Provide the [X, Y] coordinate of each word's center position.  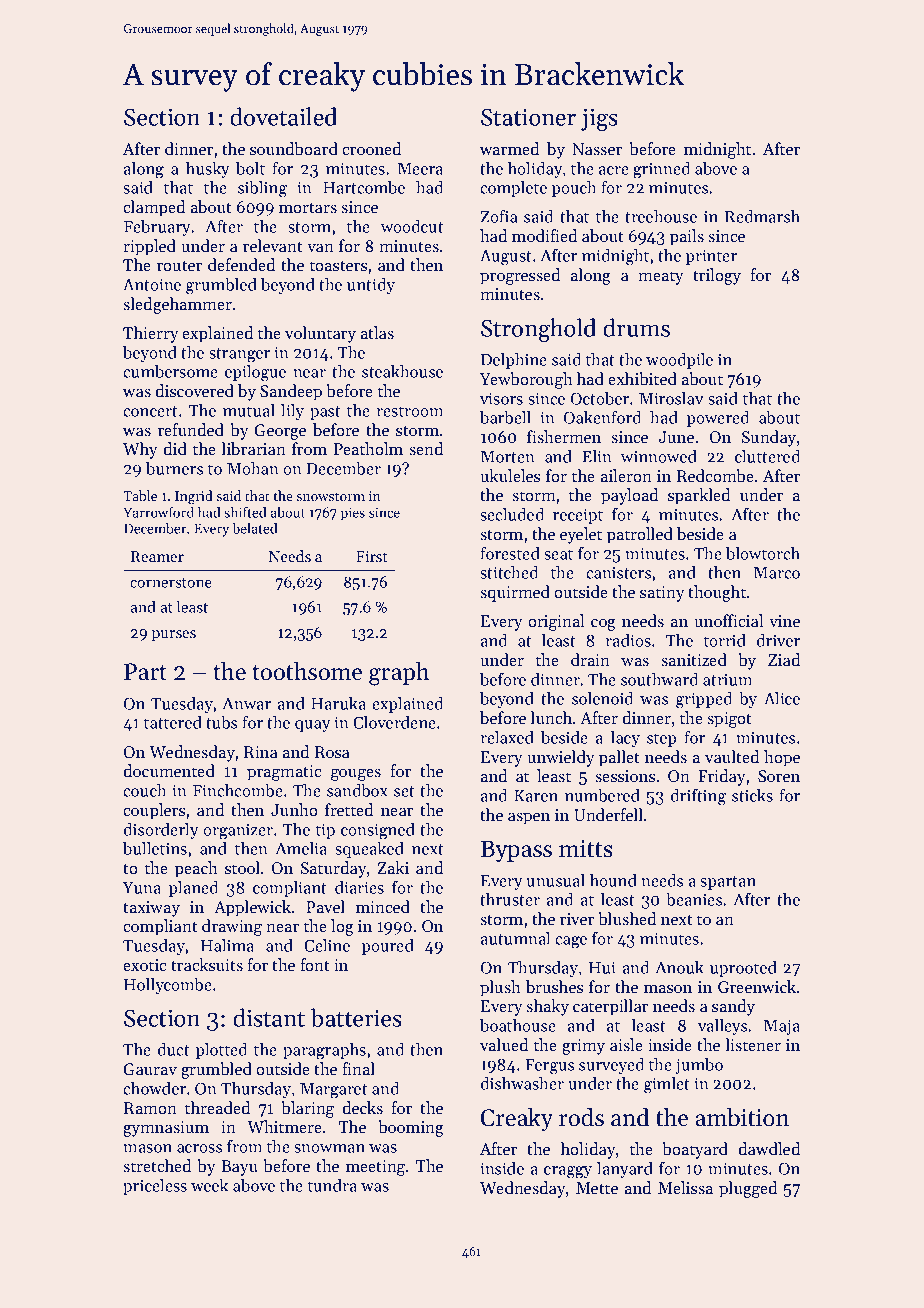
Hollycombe [168, 986]
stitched [509, 572]
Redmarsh [762, 216]
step [662, 740]
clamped [154, 208]
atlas [377, 332]
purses [174, 635]
